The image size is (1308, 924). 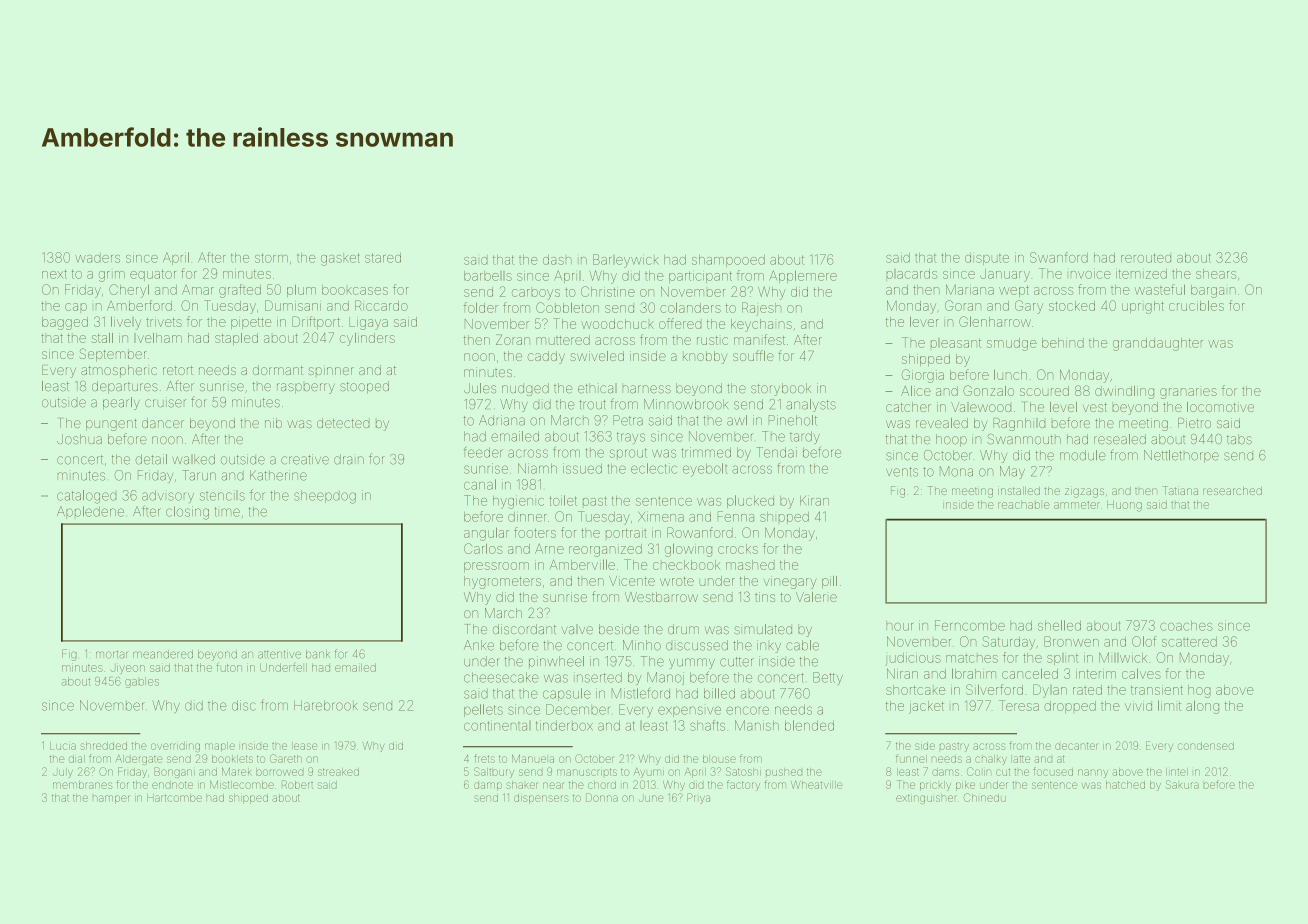 What do you see at coordinates (79, 439) in the document?
I see `Joshua` at bounding box center [79, 439].
